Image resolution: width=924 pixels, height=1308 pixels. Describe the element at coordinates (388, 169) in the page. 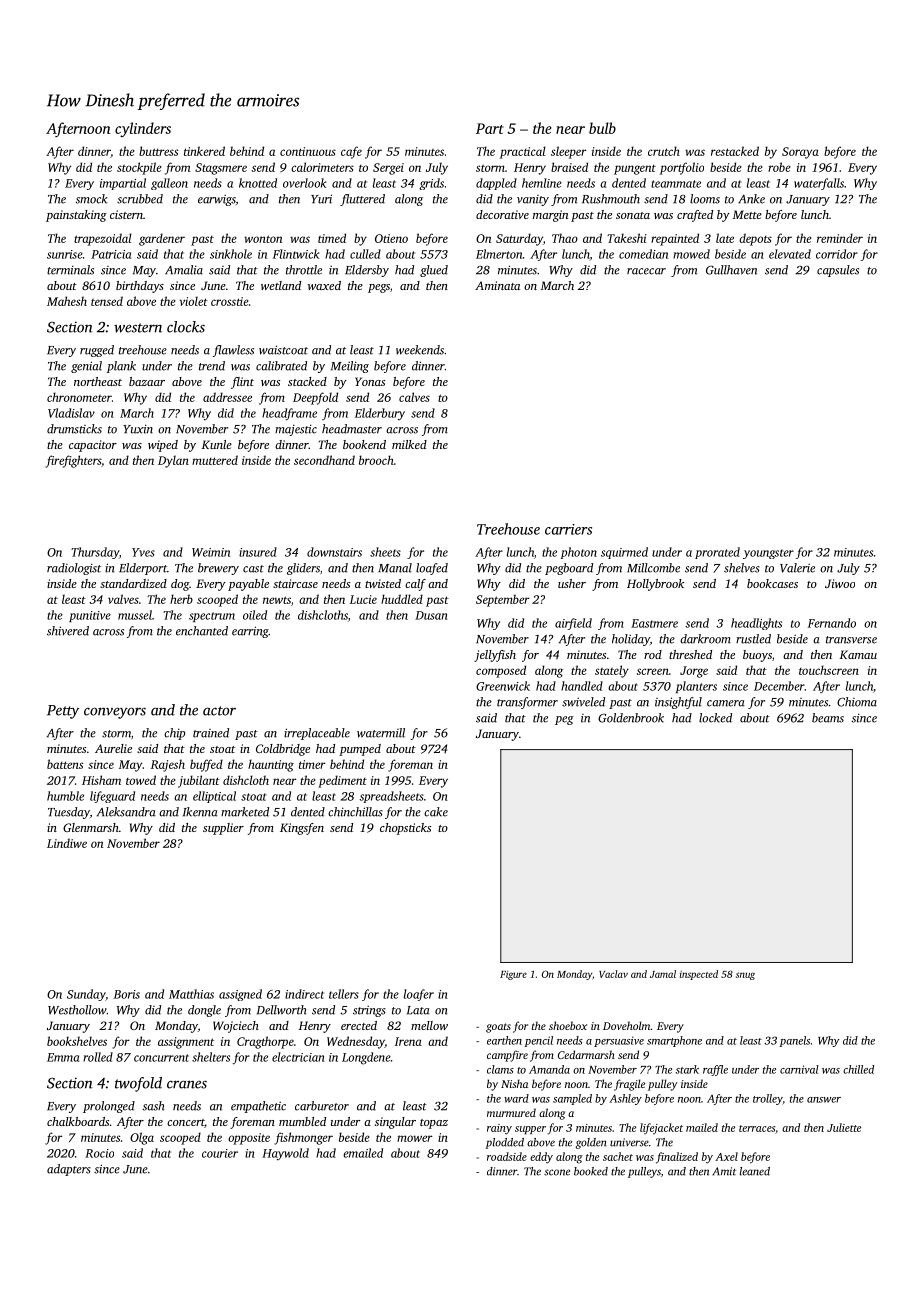

I see `Sergei` at that location.
